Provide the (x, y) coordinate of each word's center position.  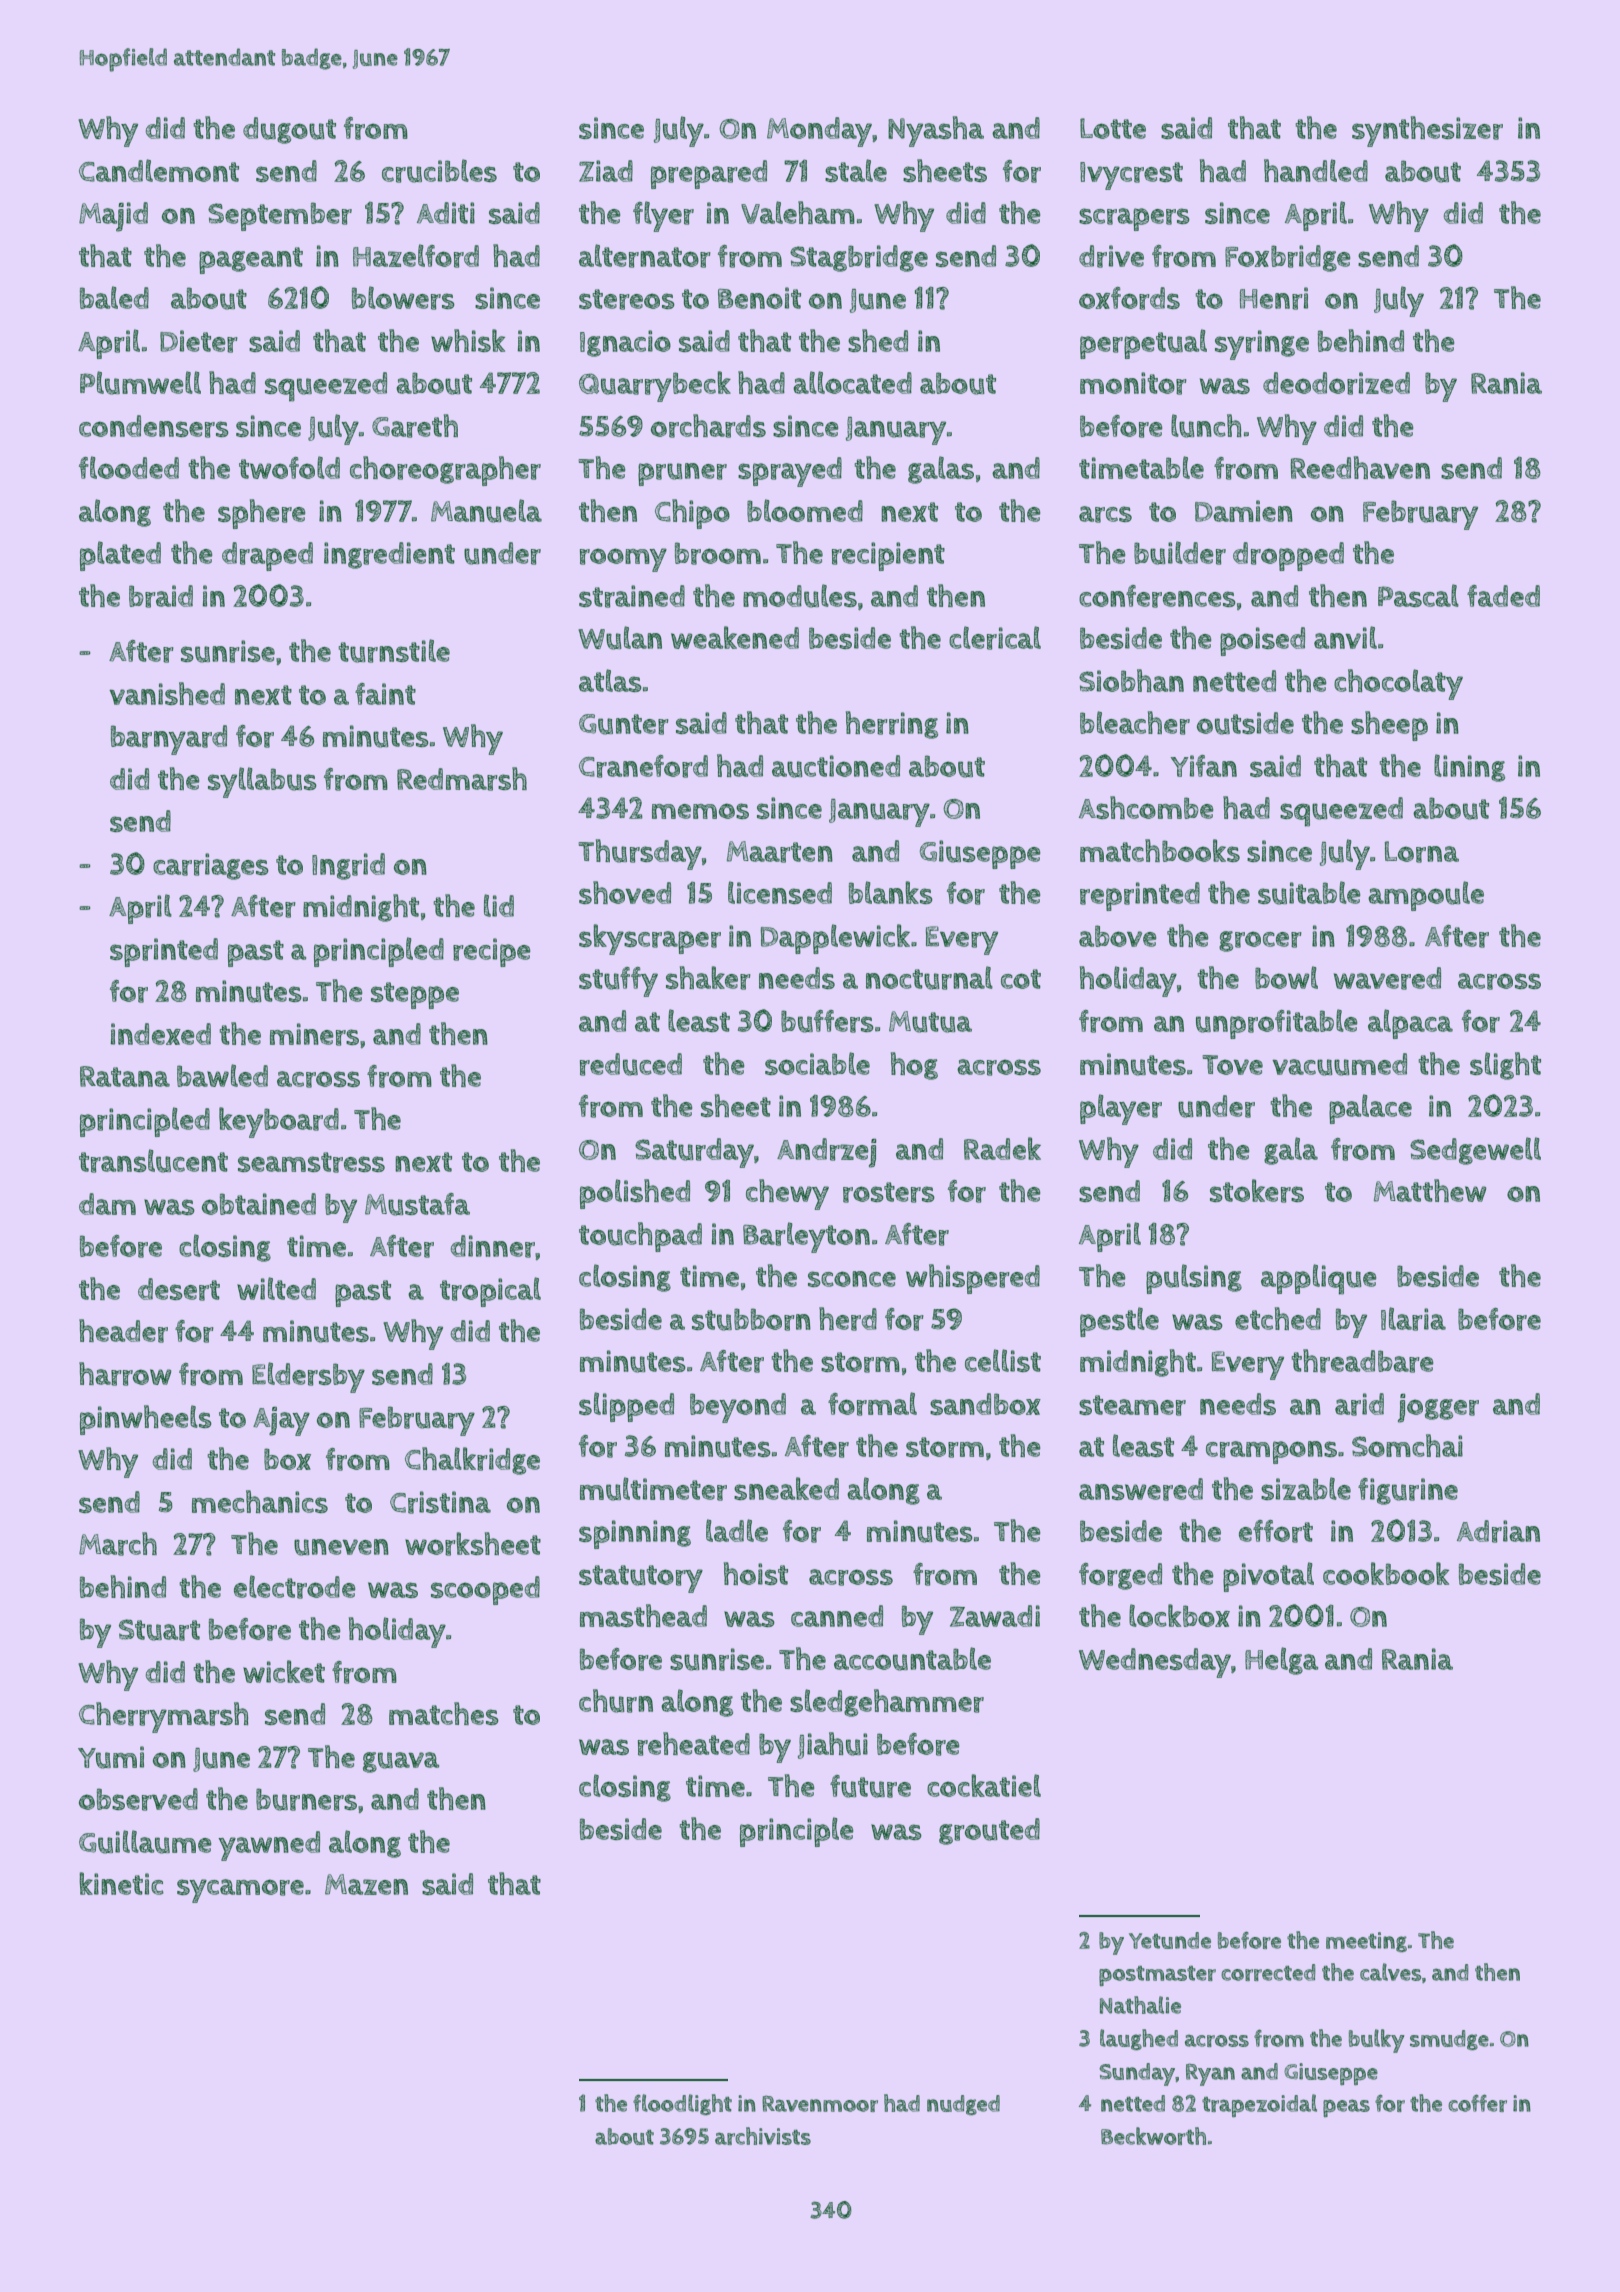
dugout (289, 130)
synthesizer (1427, 131)
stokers (1257, 1191)
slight (1505, 1066)
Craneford (643, 766)
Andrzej (827, 1153)
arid (1359, 1404)
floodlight (682, 2104)
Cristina (440, 1502)
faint (385, 694)
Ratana (125, 1076)
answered (1141, 1489)
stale (856, 170)
